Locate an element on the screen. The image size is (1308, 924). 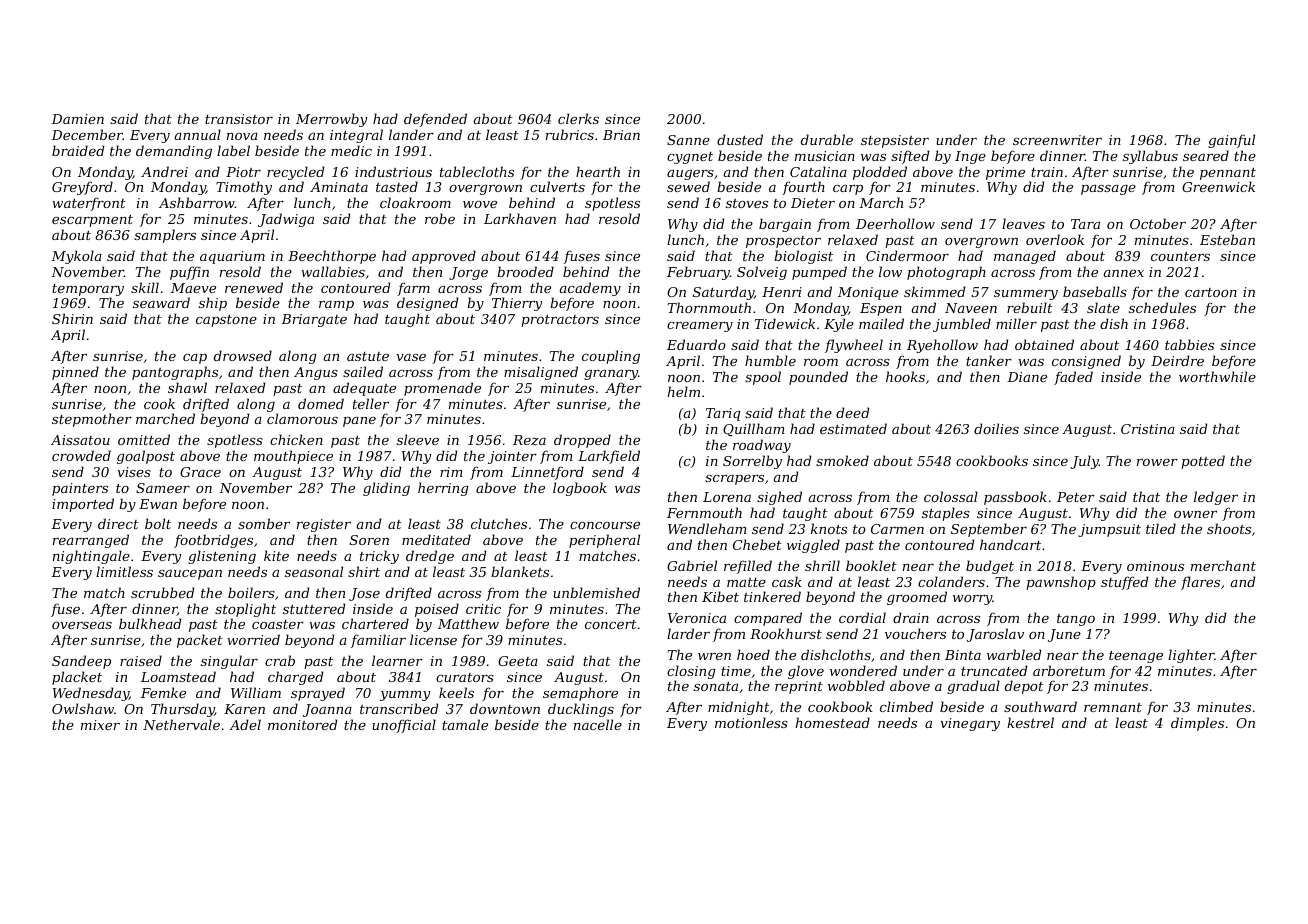
annual is located at coordinates (198, 134).
